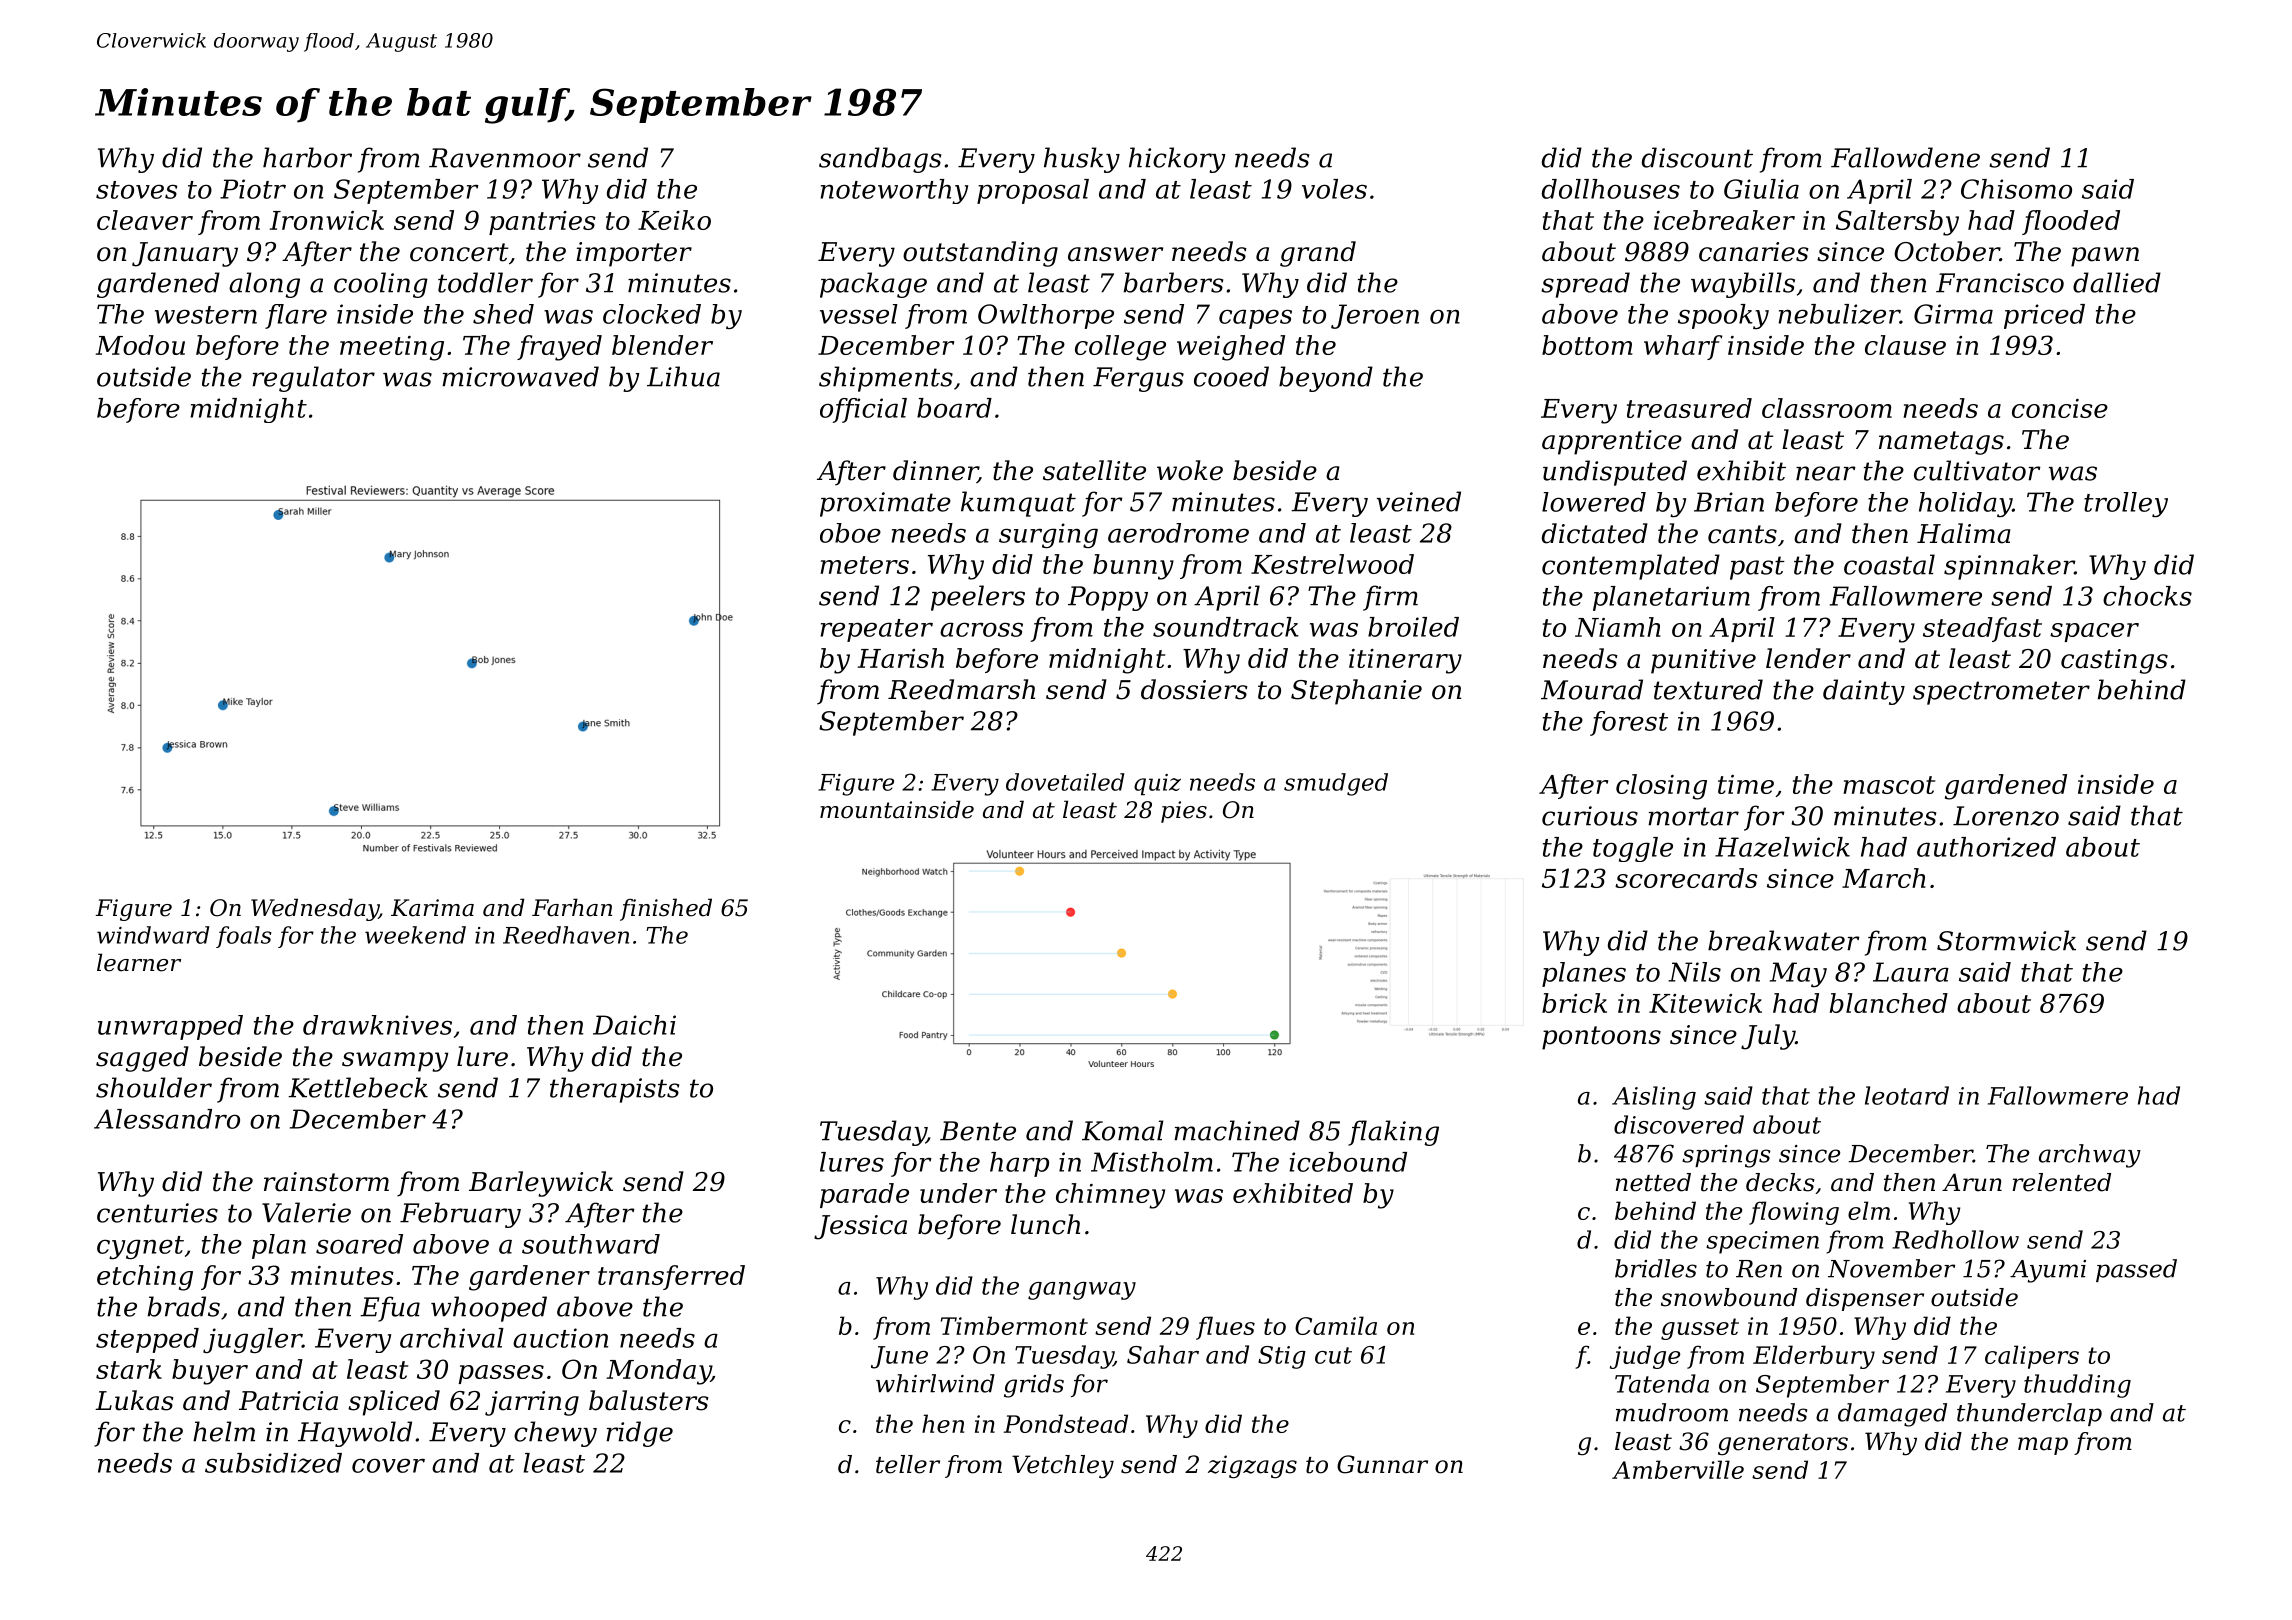 Image resolution: width=2292 pixels, height=1620 pixels. What do you see at coordinates (273, 1463) in the screenshot?
I see `subsidized` at bounding box center [273, 1463].
